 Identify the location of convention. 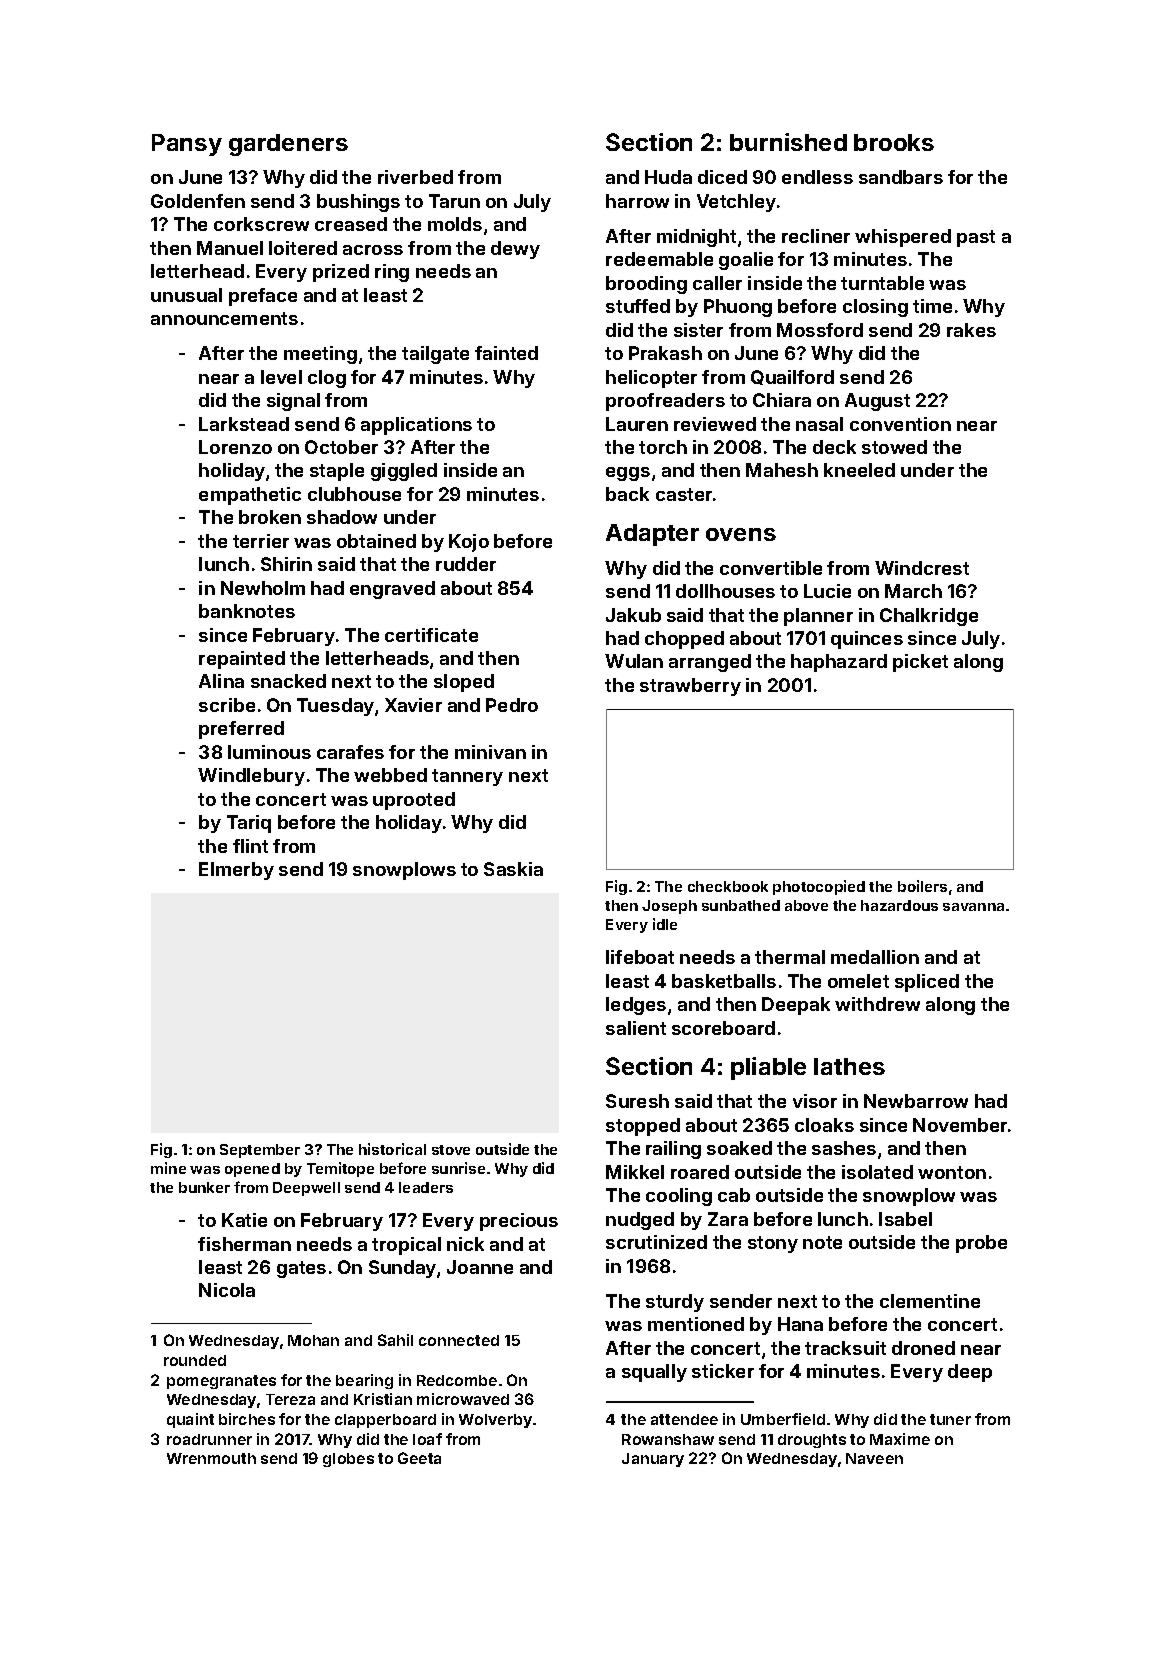
(900, 424).
